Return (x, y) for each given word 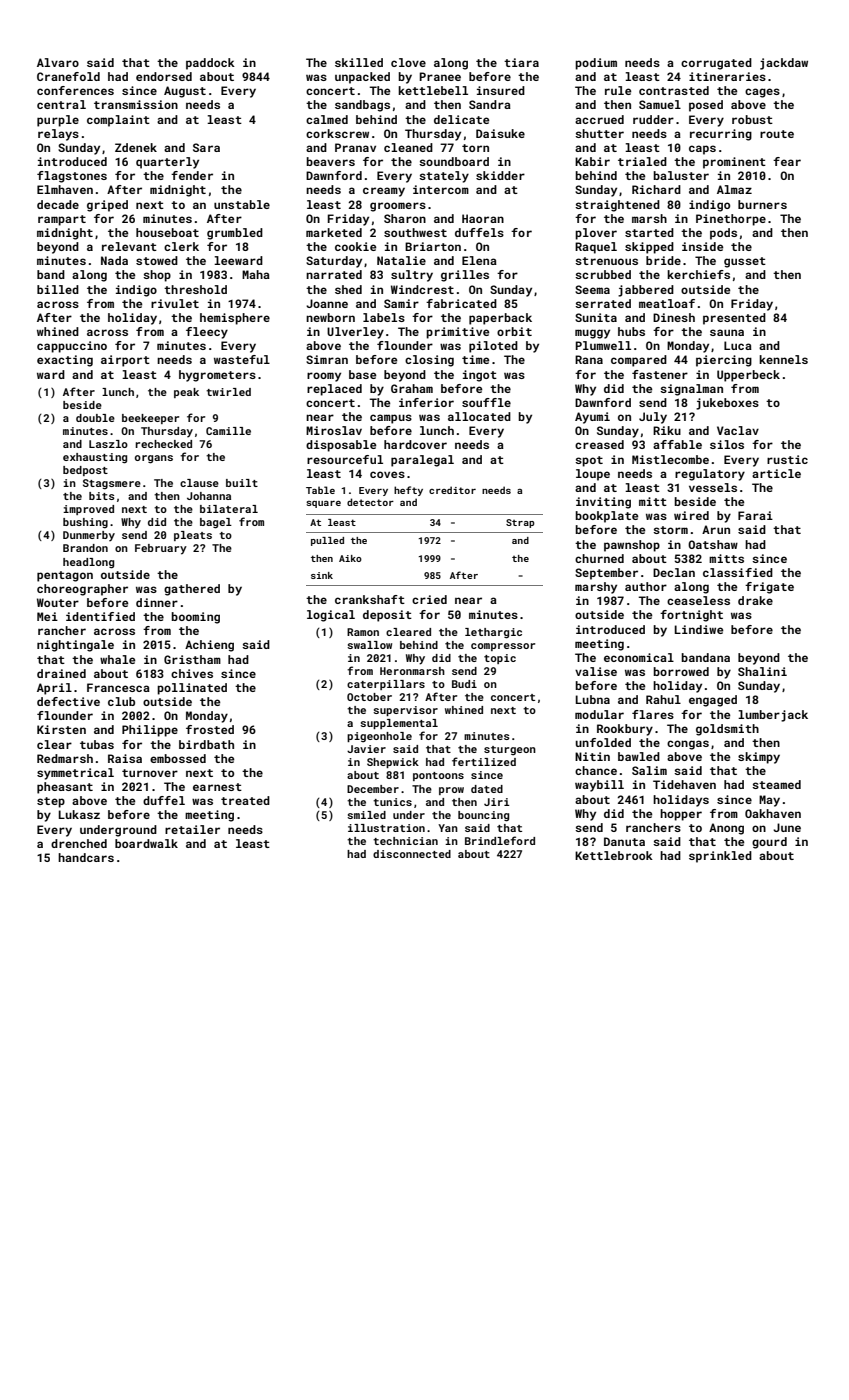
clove (408, 62)
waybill (599, 786)
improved (88, 510)
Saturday (334, 262)
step (51, 802)
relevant (129, 246)
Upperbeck (748, 376)
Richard (656, 189)
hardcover (415, 444)
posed (706, 106)
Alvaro (58, 62)
